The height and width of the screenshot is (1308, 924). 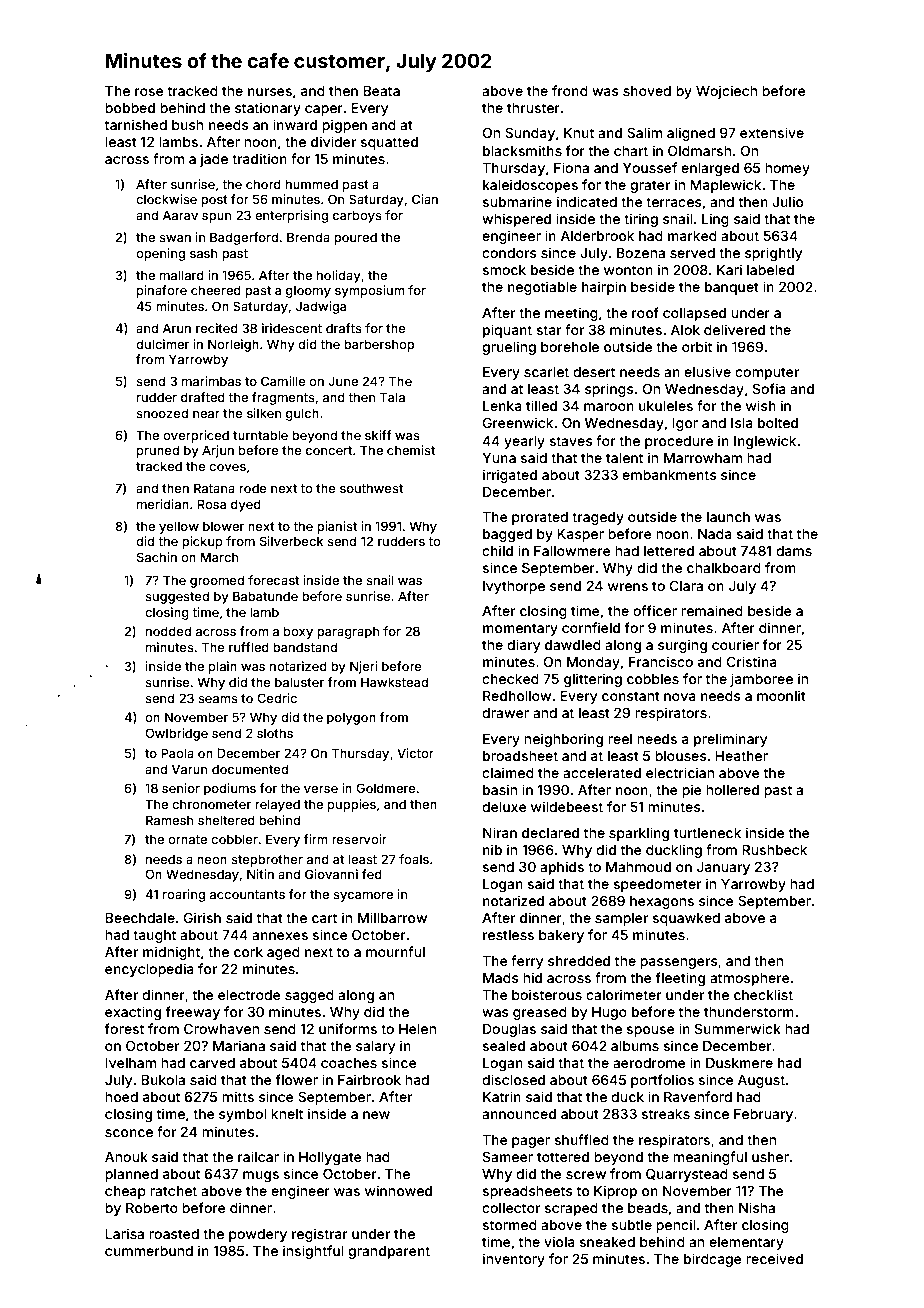 I want to click on rose, so click(x=149, y=92).
